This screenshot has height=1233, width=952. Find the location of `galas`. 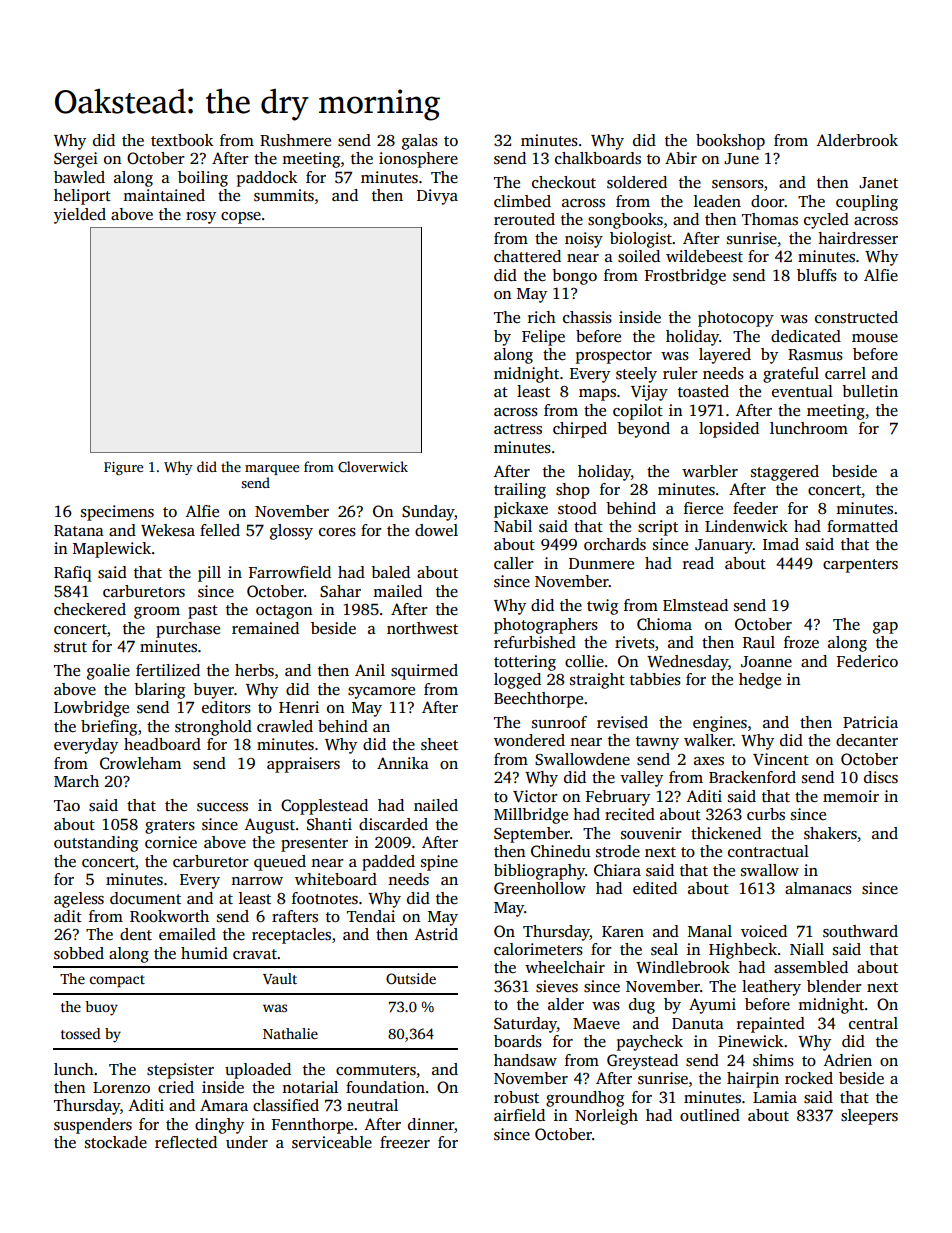

galas is located at coordinates (420, 142).
